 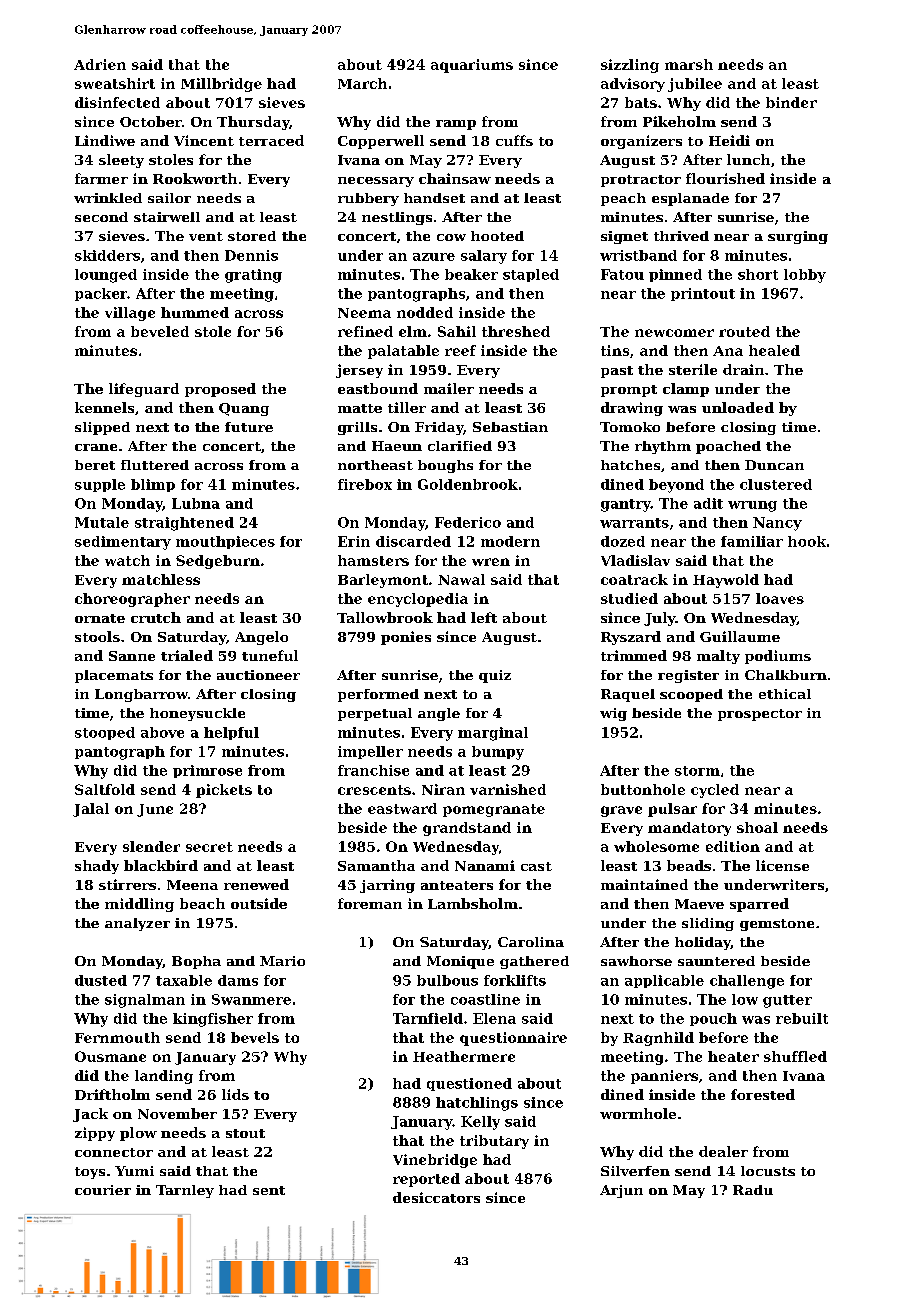 I want to click on Tarnley, so click(x=185, y=1191).
